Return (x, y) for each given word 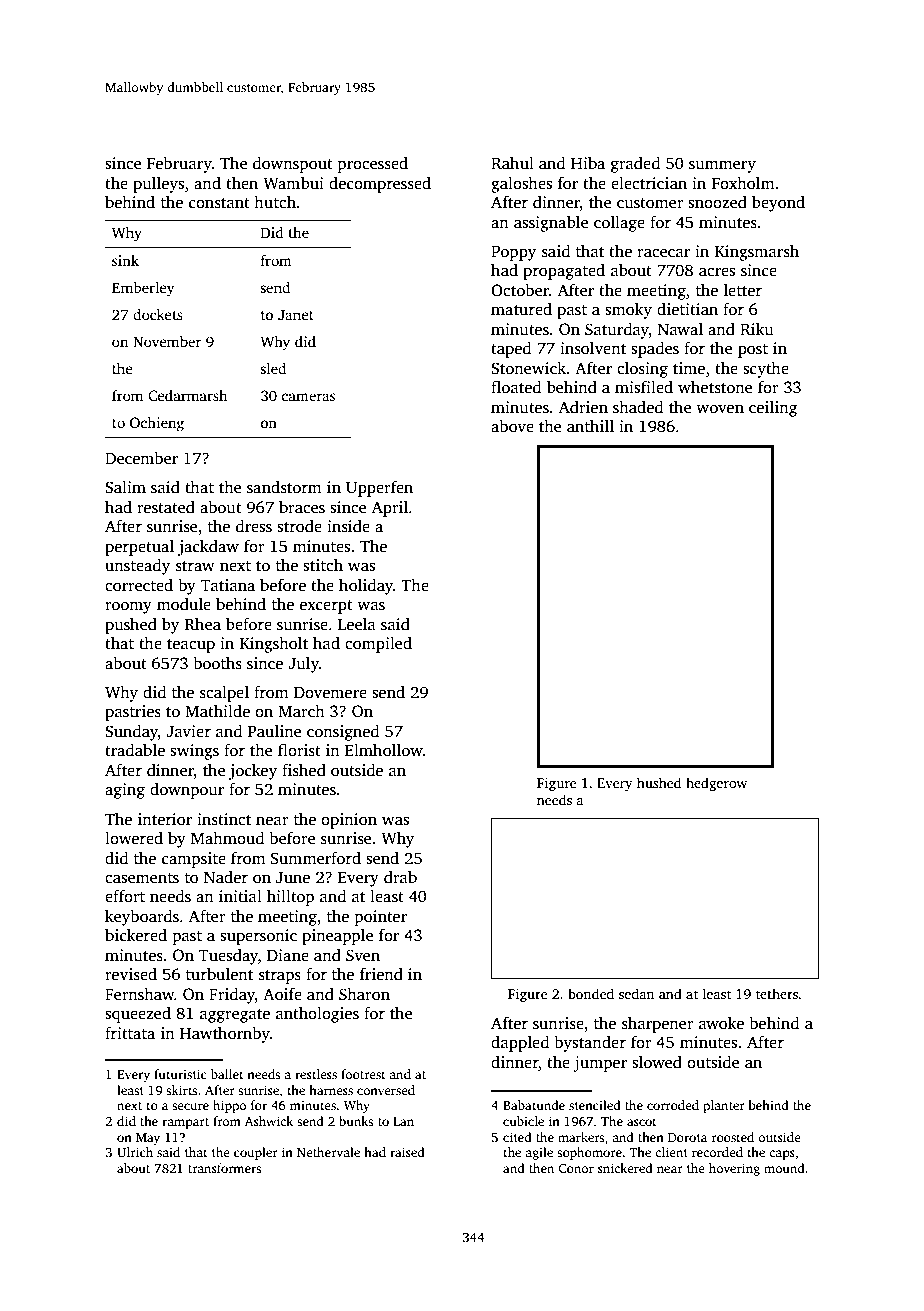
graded (635, 165)
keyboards (142, 918)
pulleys (158, 185)
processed (373, 165)
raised (407, 1152)
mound (784, 1168)
